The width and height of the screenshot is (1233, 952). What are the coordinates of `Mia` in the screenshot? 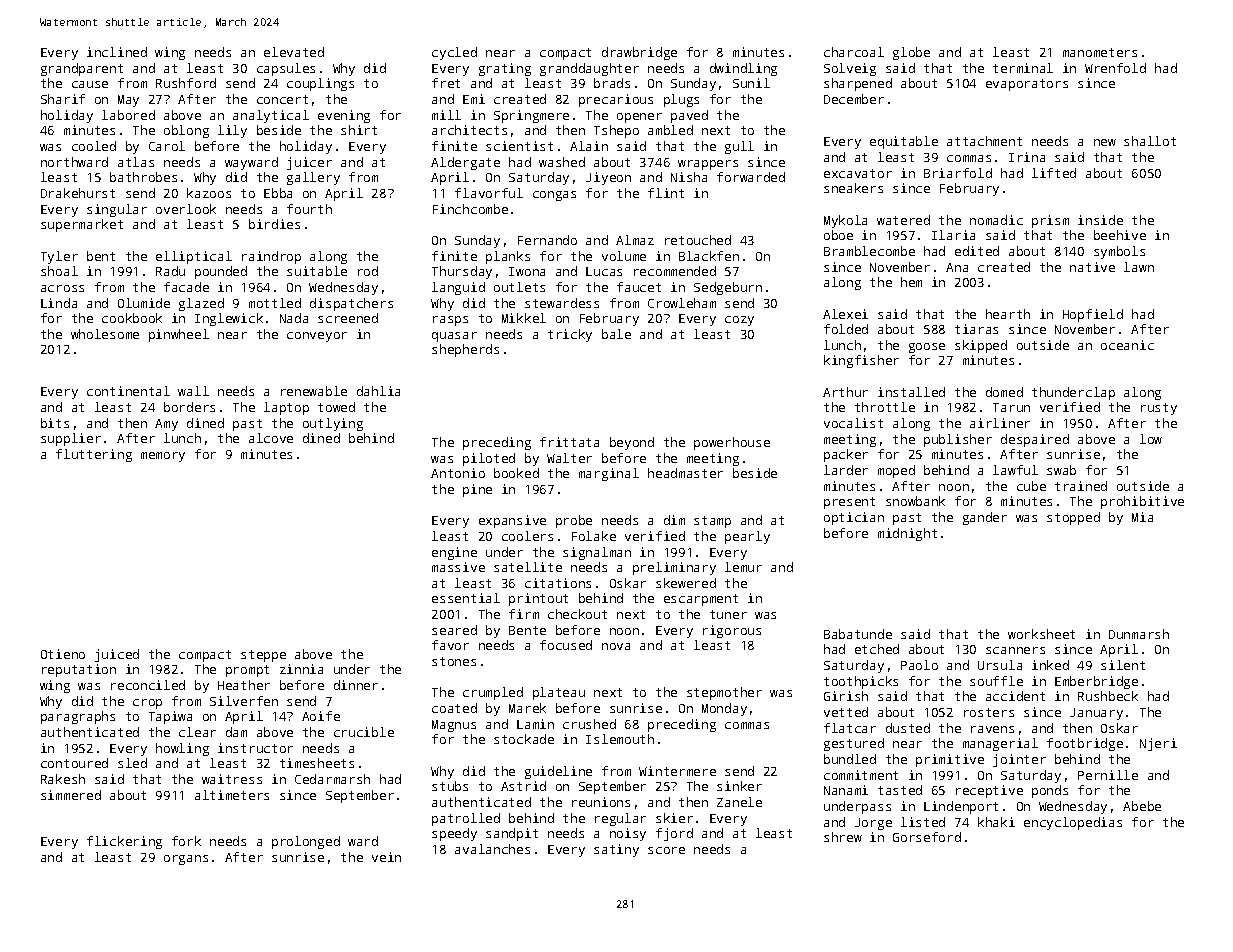 It's located at (1142, 517).
